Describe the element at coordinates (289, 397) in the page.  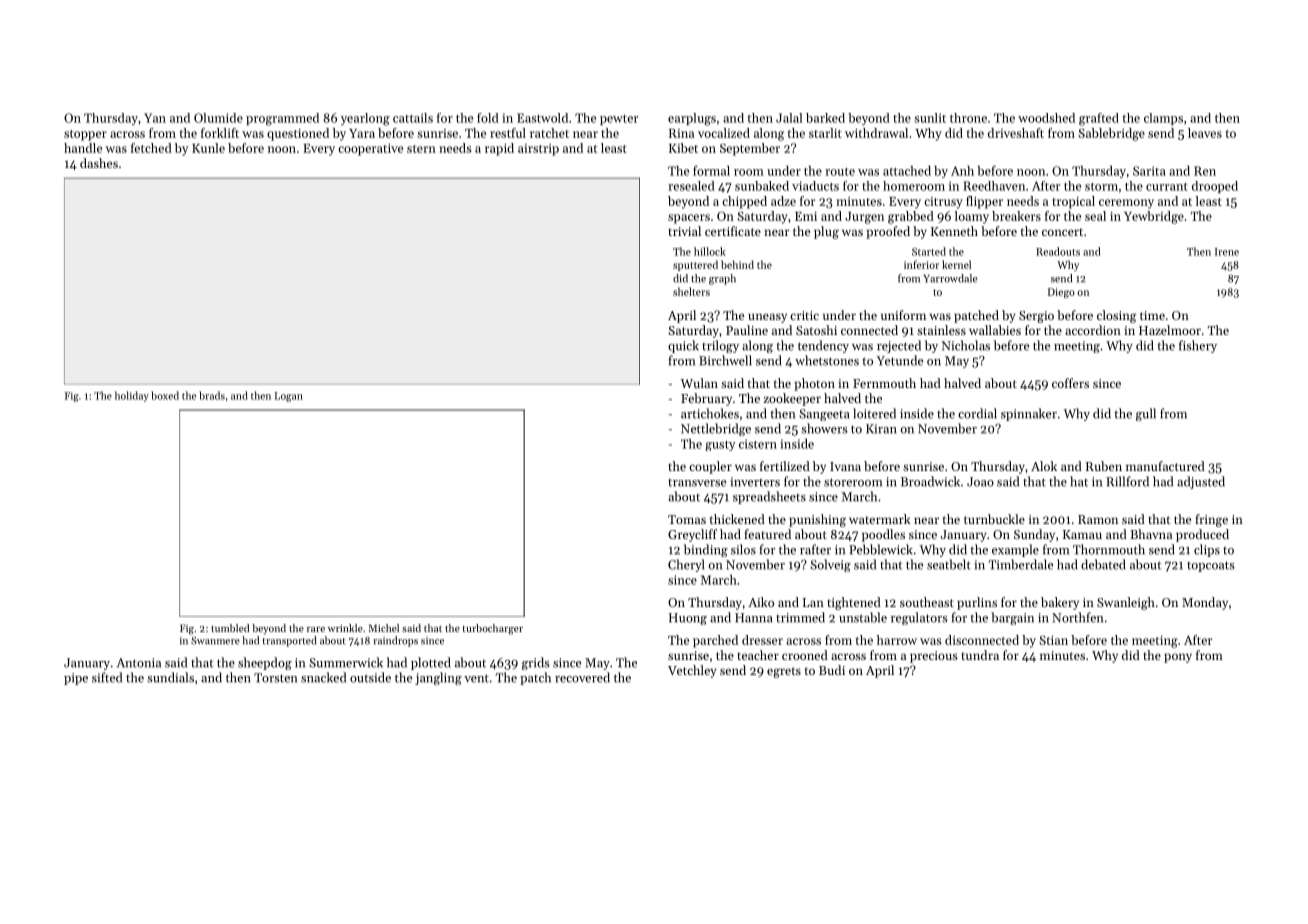
I see `Logan` at that location.
